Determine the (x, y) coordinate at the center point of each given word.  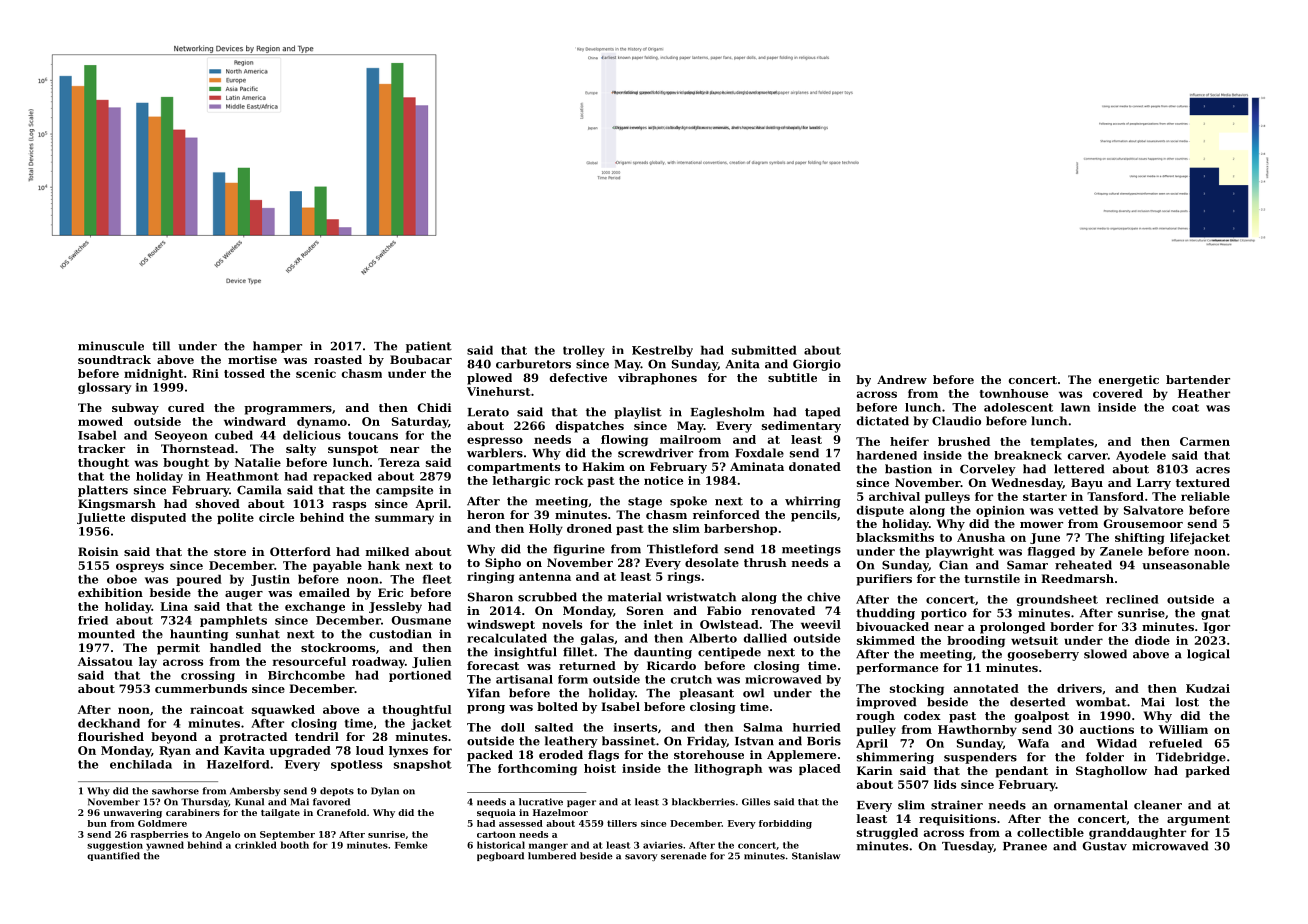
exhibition (110, 592)
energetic (1129, 381)
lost (1187, 702)
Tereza (399, 462)
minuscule (111, 346)
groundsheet (1057, 600)
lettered (1079, 469)
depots (337, 791)
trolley (584, 351)
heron (486, 514)
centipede (729, 653)
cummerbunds (201, 688)
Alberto (713, 638)
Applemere (801, 756)
